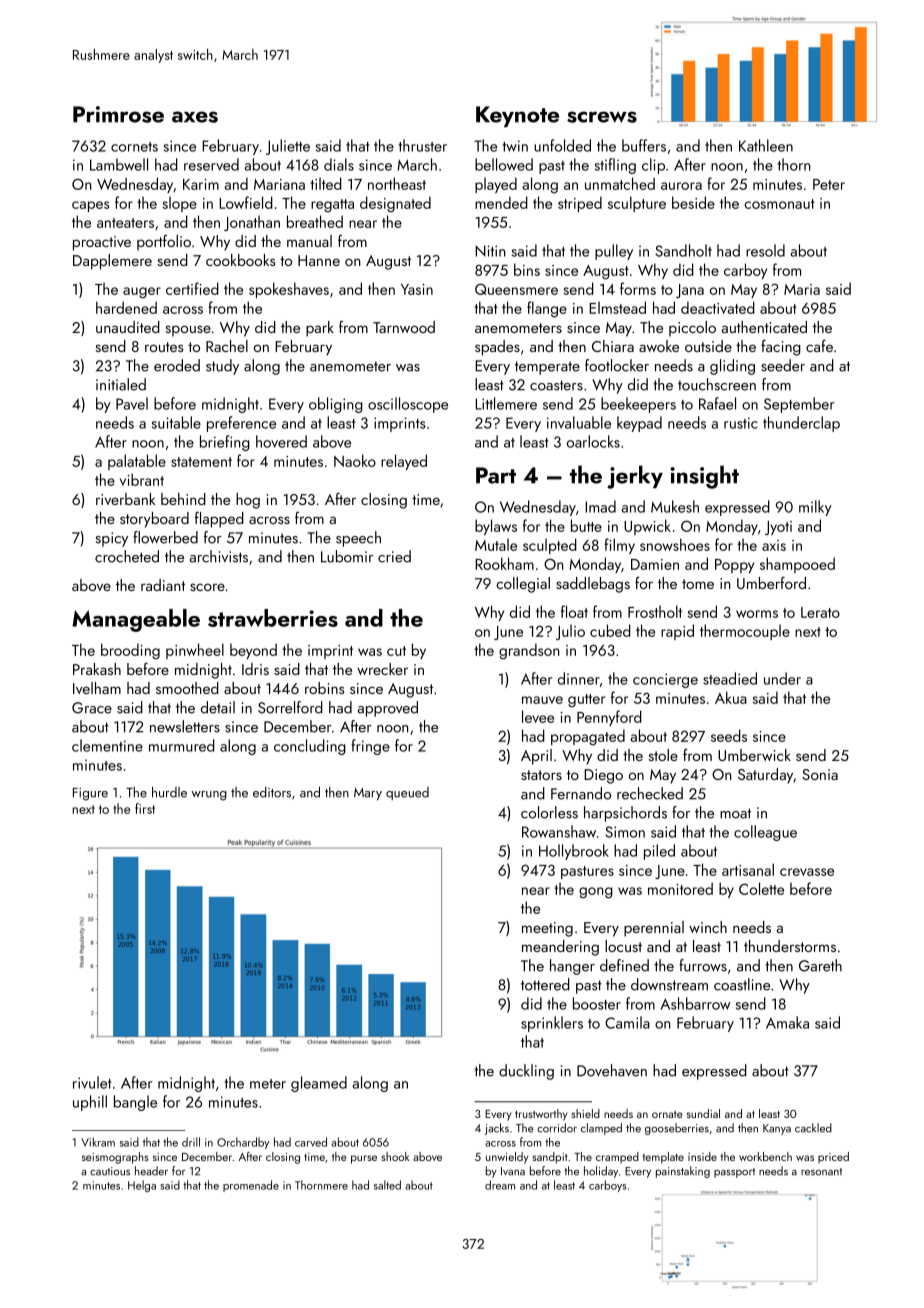 The height and width of the document is (1308, 924). Describe the element at coordinates (779, 204) in the document. I see `cosmonaut` at that location.
